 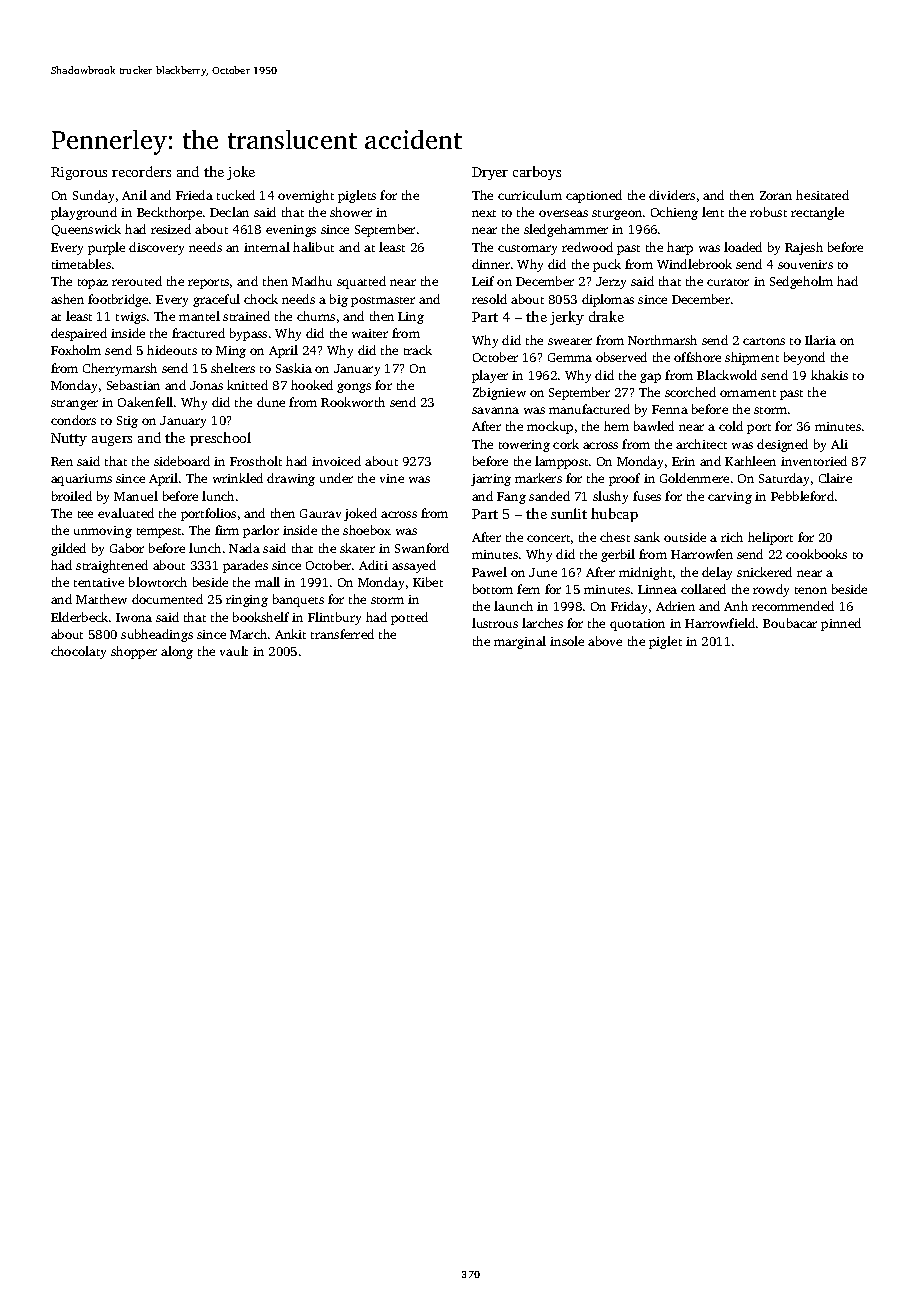 I want to click on above, so click(x=605, y=641).
